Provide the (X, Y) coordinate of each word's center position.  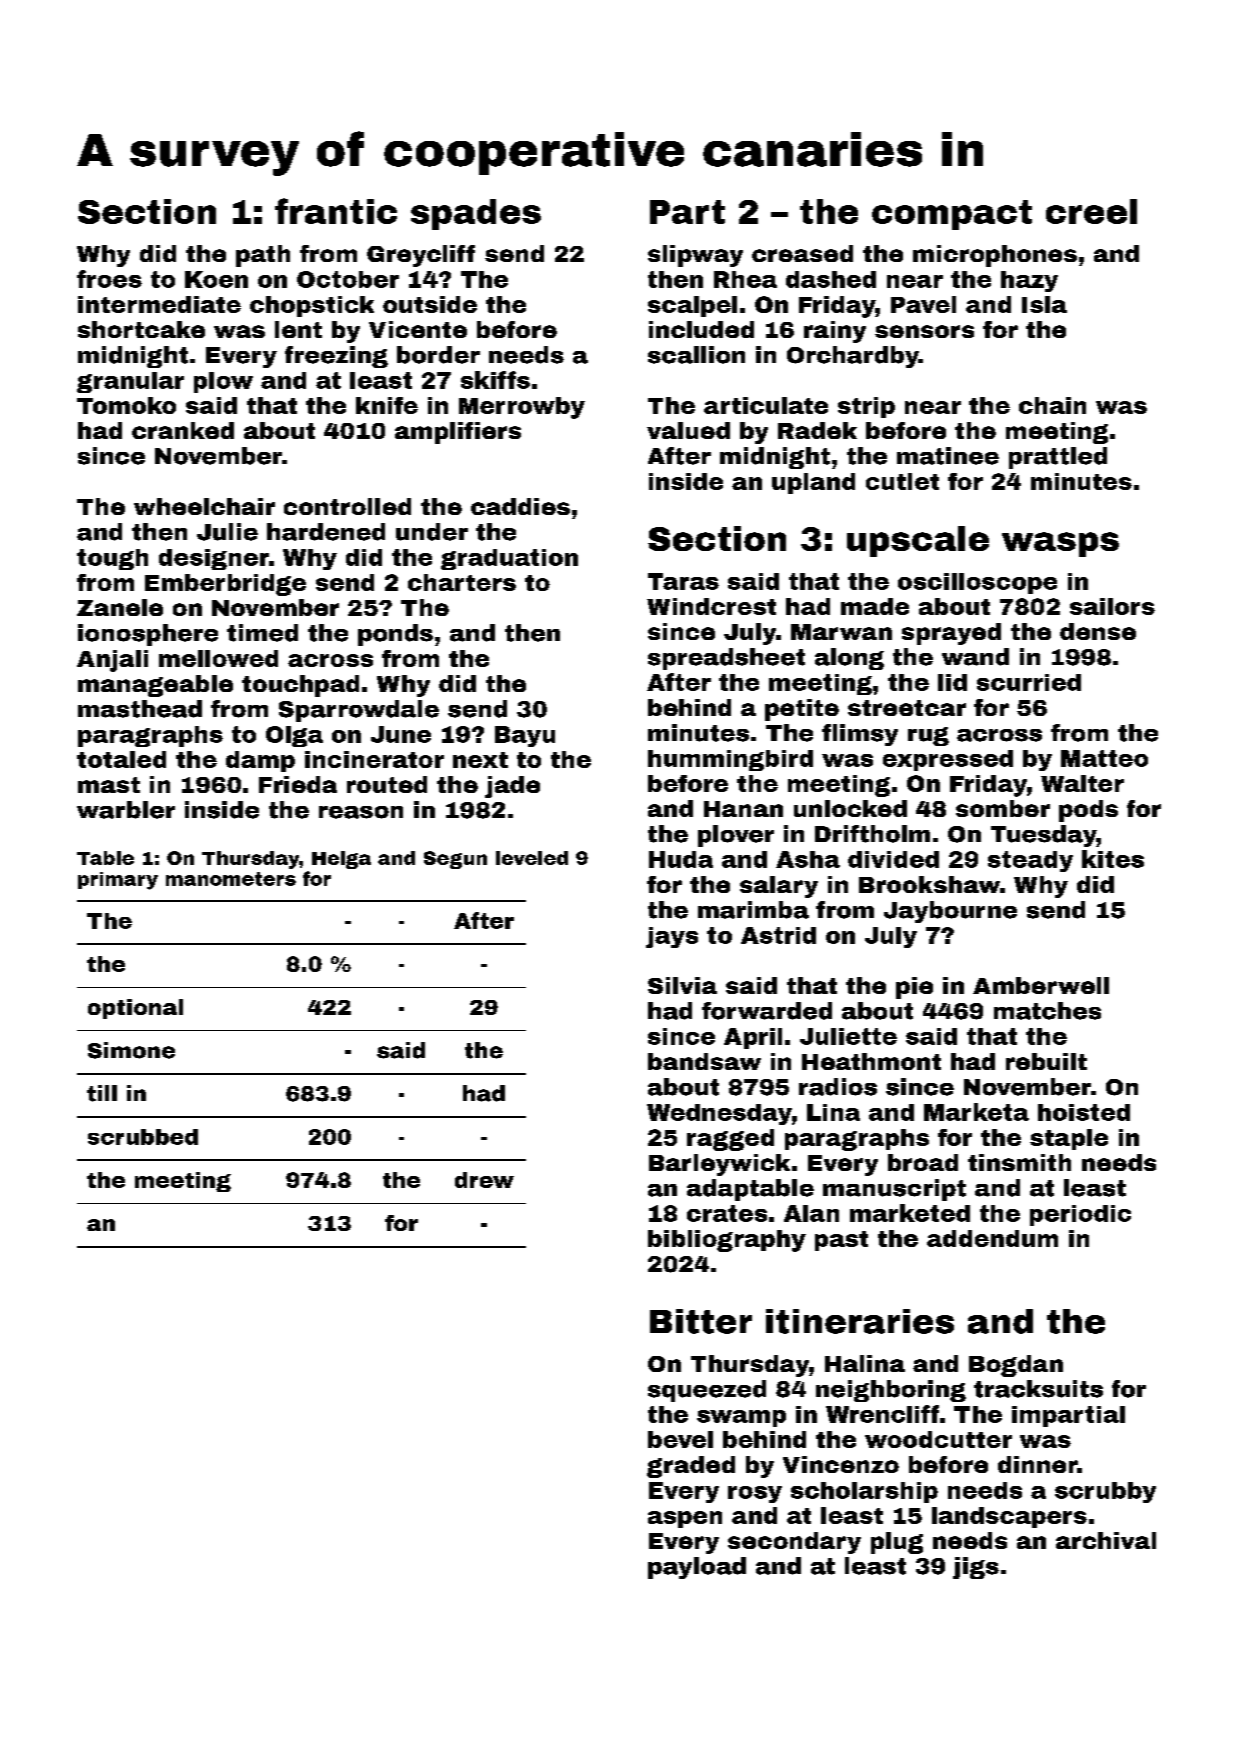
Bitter (701, 1321)
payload (697, 1568)
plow (223, 382)
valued (688, 430)
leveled (532, 858)
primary (118, 881)
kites (1113, 859)
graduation (509, 559)
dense (1098, 631)
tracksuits (1038, 1389)
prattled (1058, 458)
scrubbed (143, 1137)
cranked (183, 430)
